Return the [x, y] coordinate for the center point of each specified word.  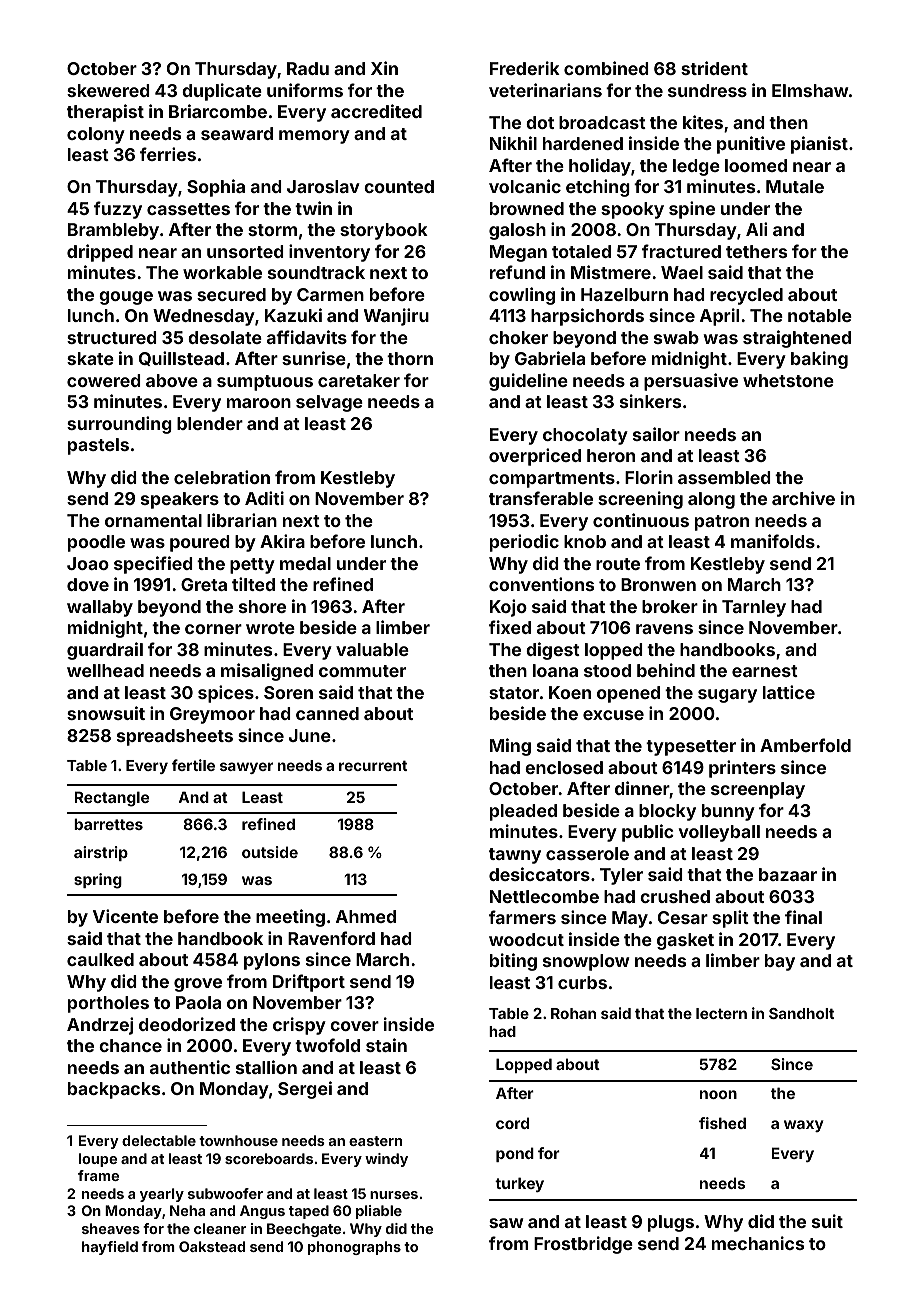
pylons [272, 961]
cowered [104, 380]
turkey [519, 1184]
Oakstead [212, 1246]
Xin [384, 68]
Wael [682, 272]
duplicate [222, 92]
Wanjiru [396, 317]
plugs [671, 1223]
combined [606, 68]
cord [512, 1123]
